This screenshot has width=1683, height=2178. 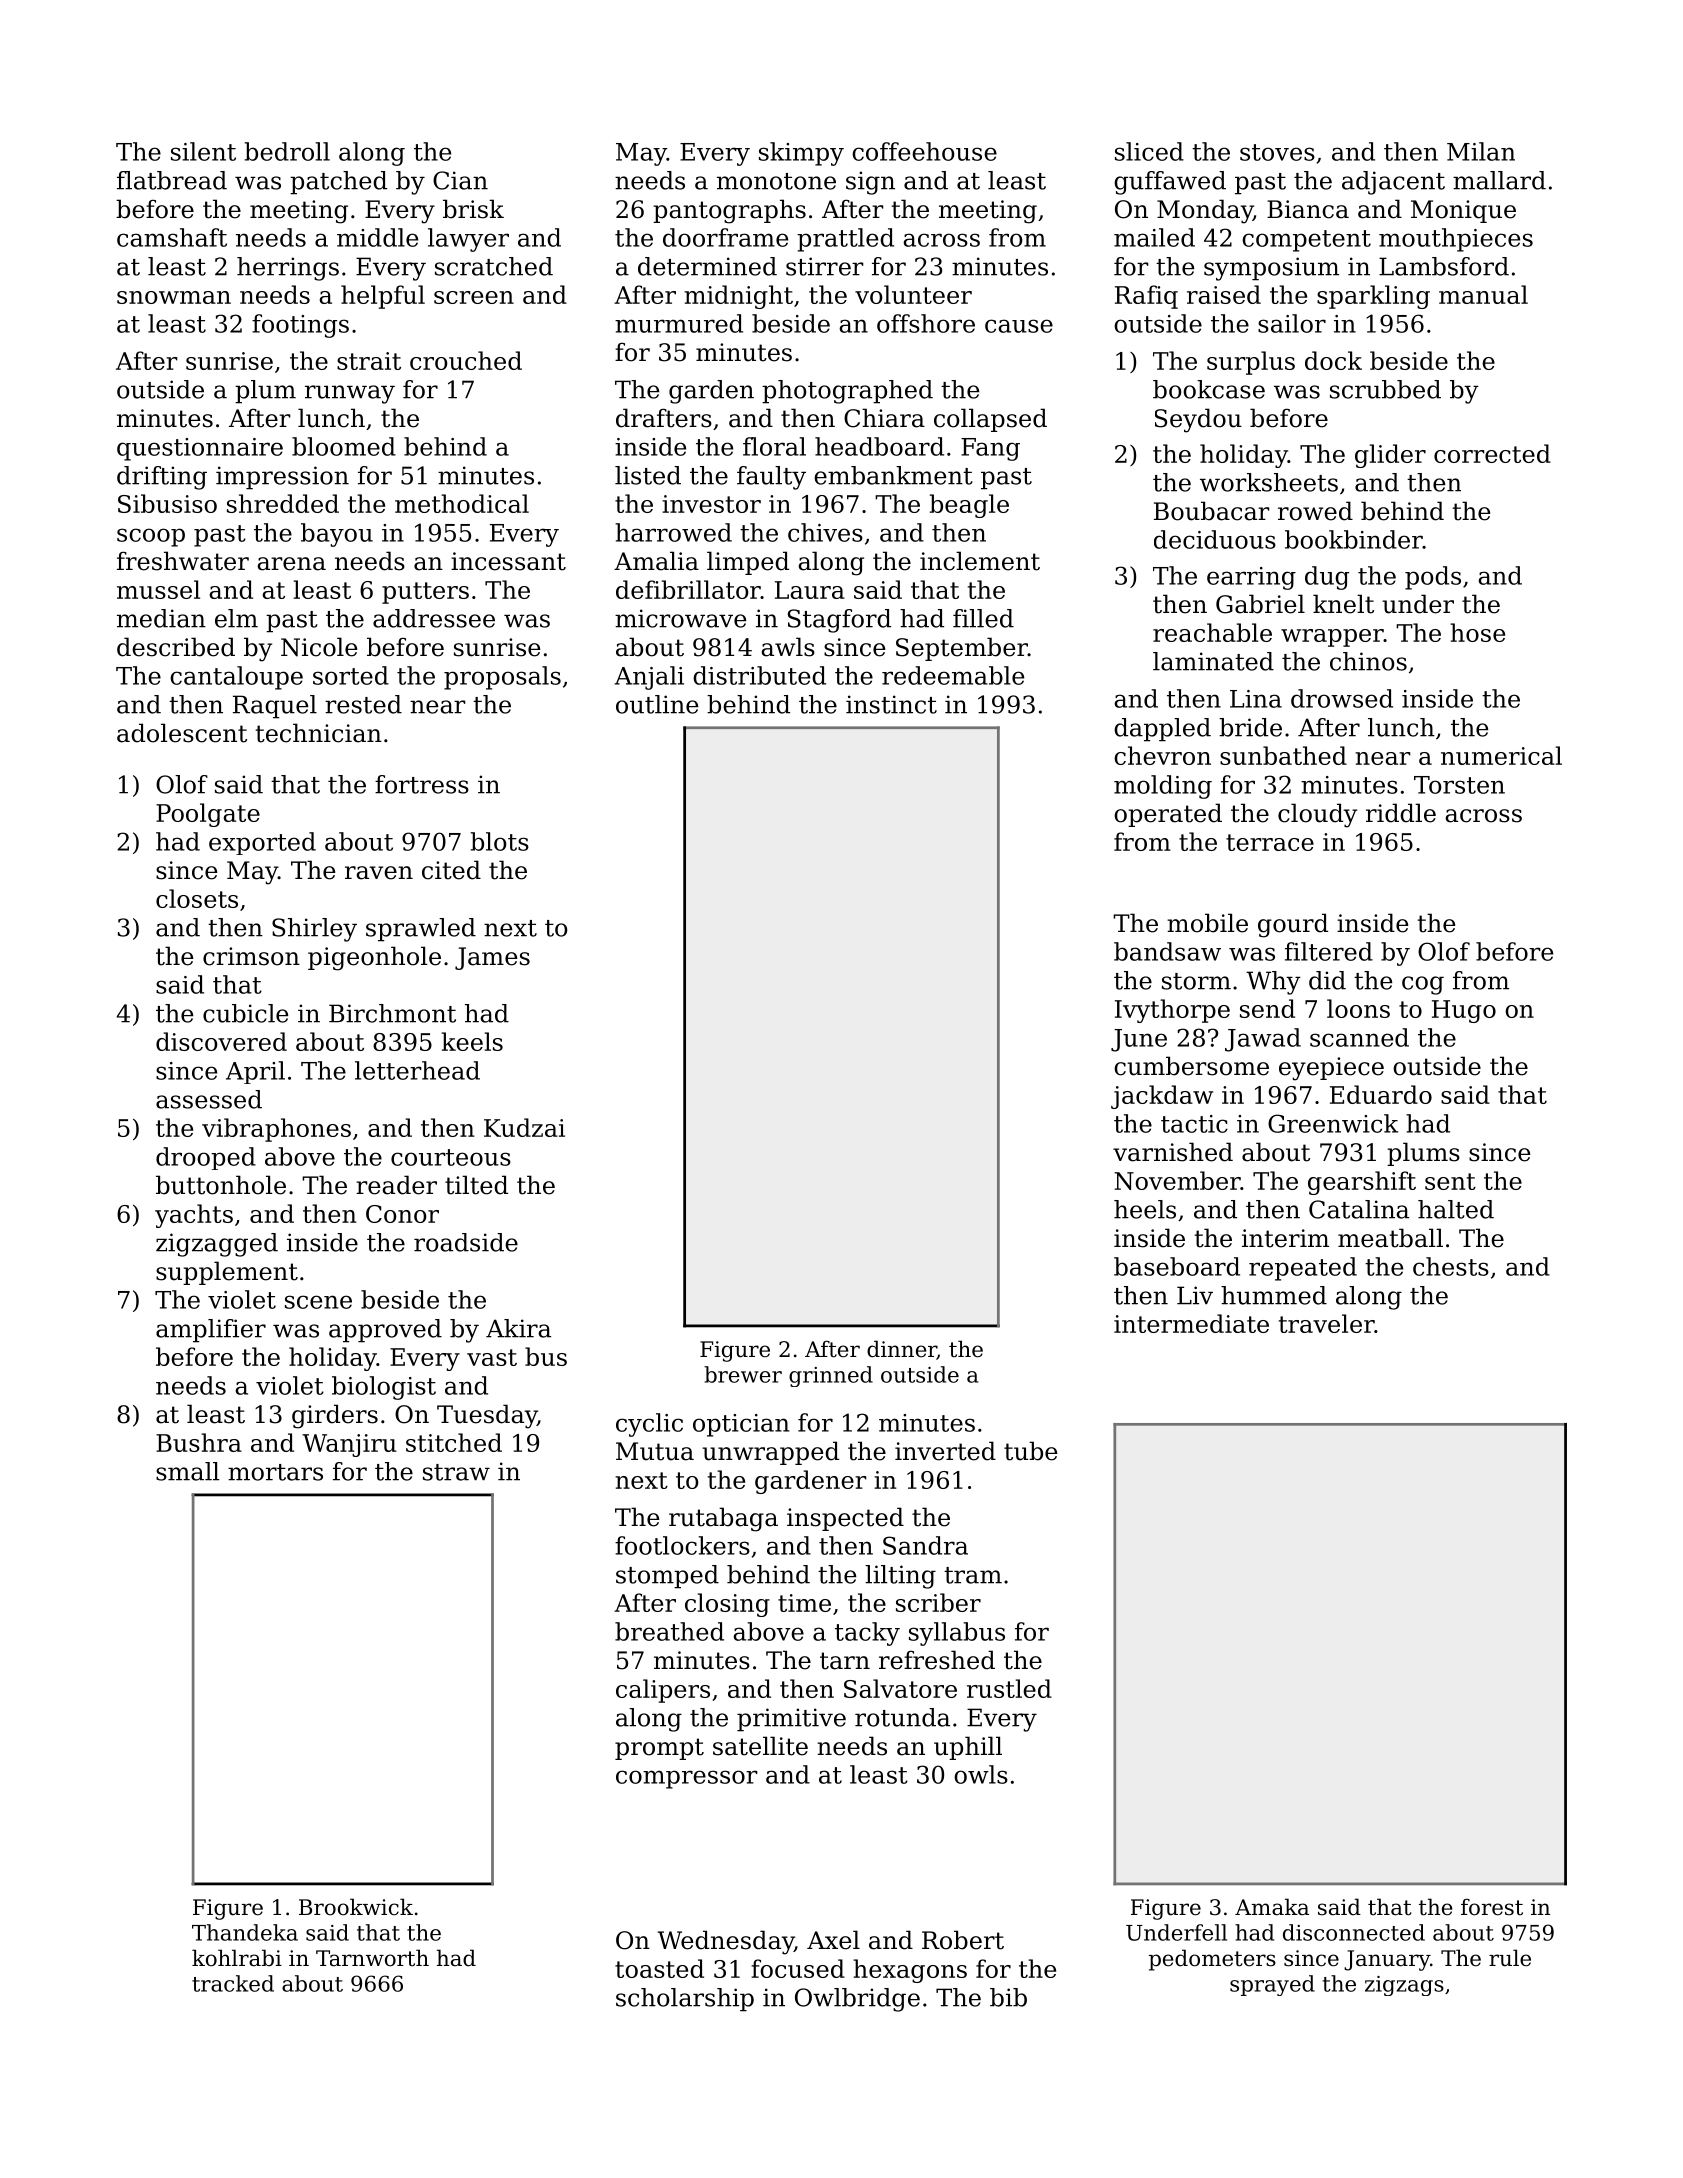 What do you see at coordinates (524, 1127) in the screenshot?
I see `Kudzai` at bounding box center [524, 1127].
